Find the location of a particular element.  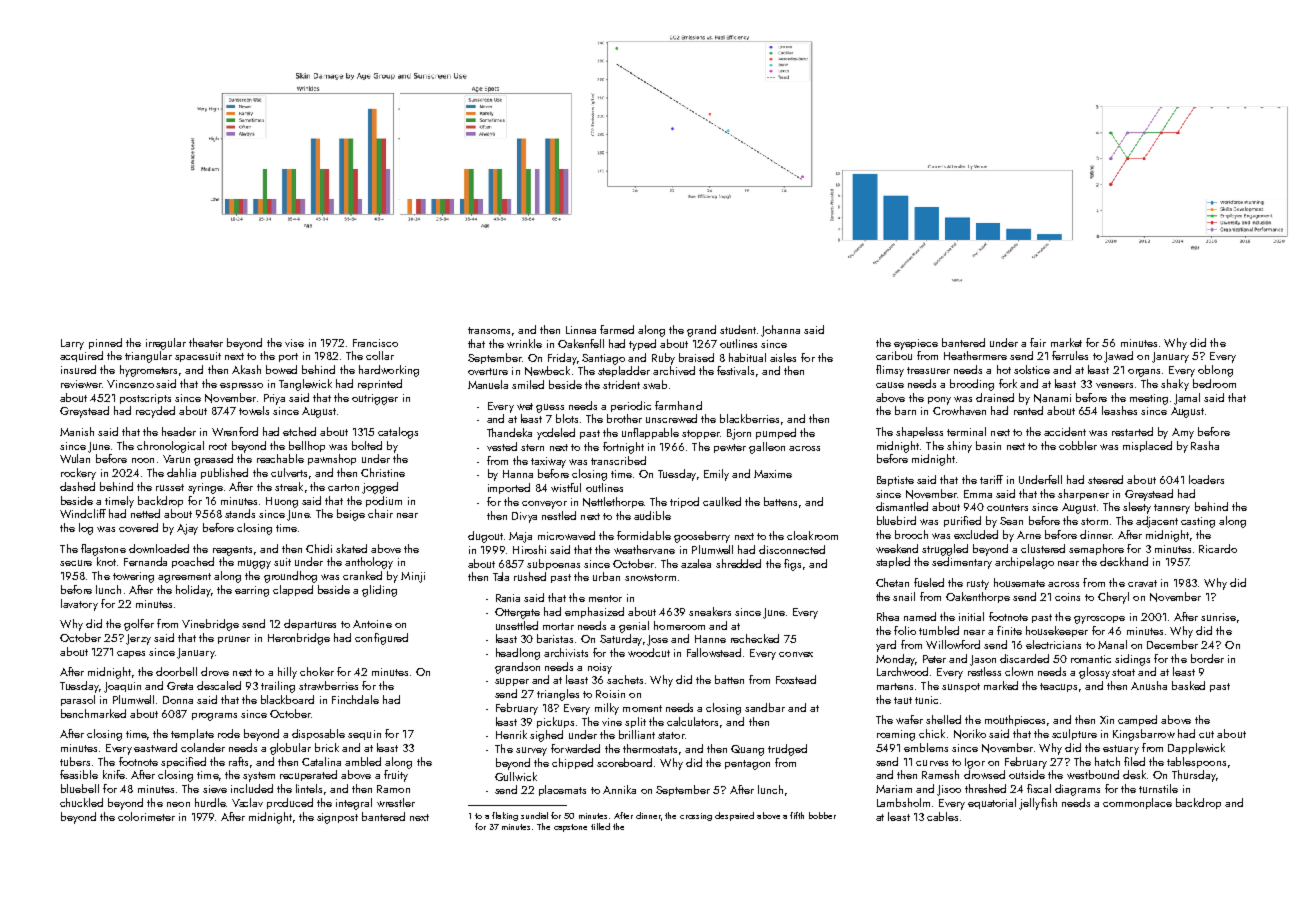

Francisco is located at coordinates (375, 343).
